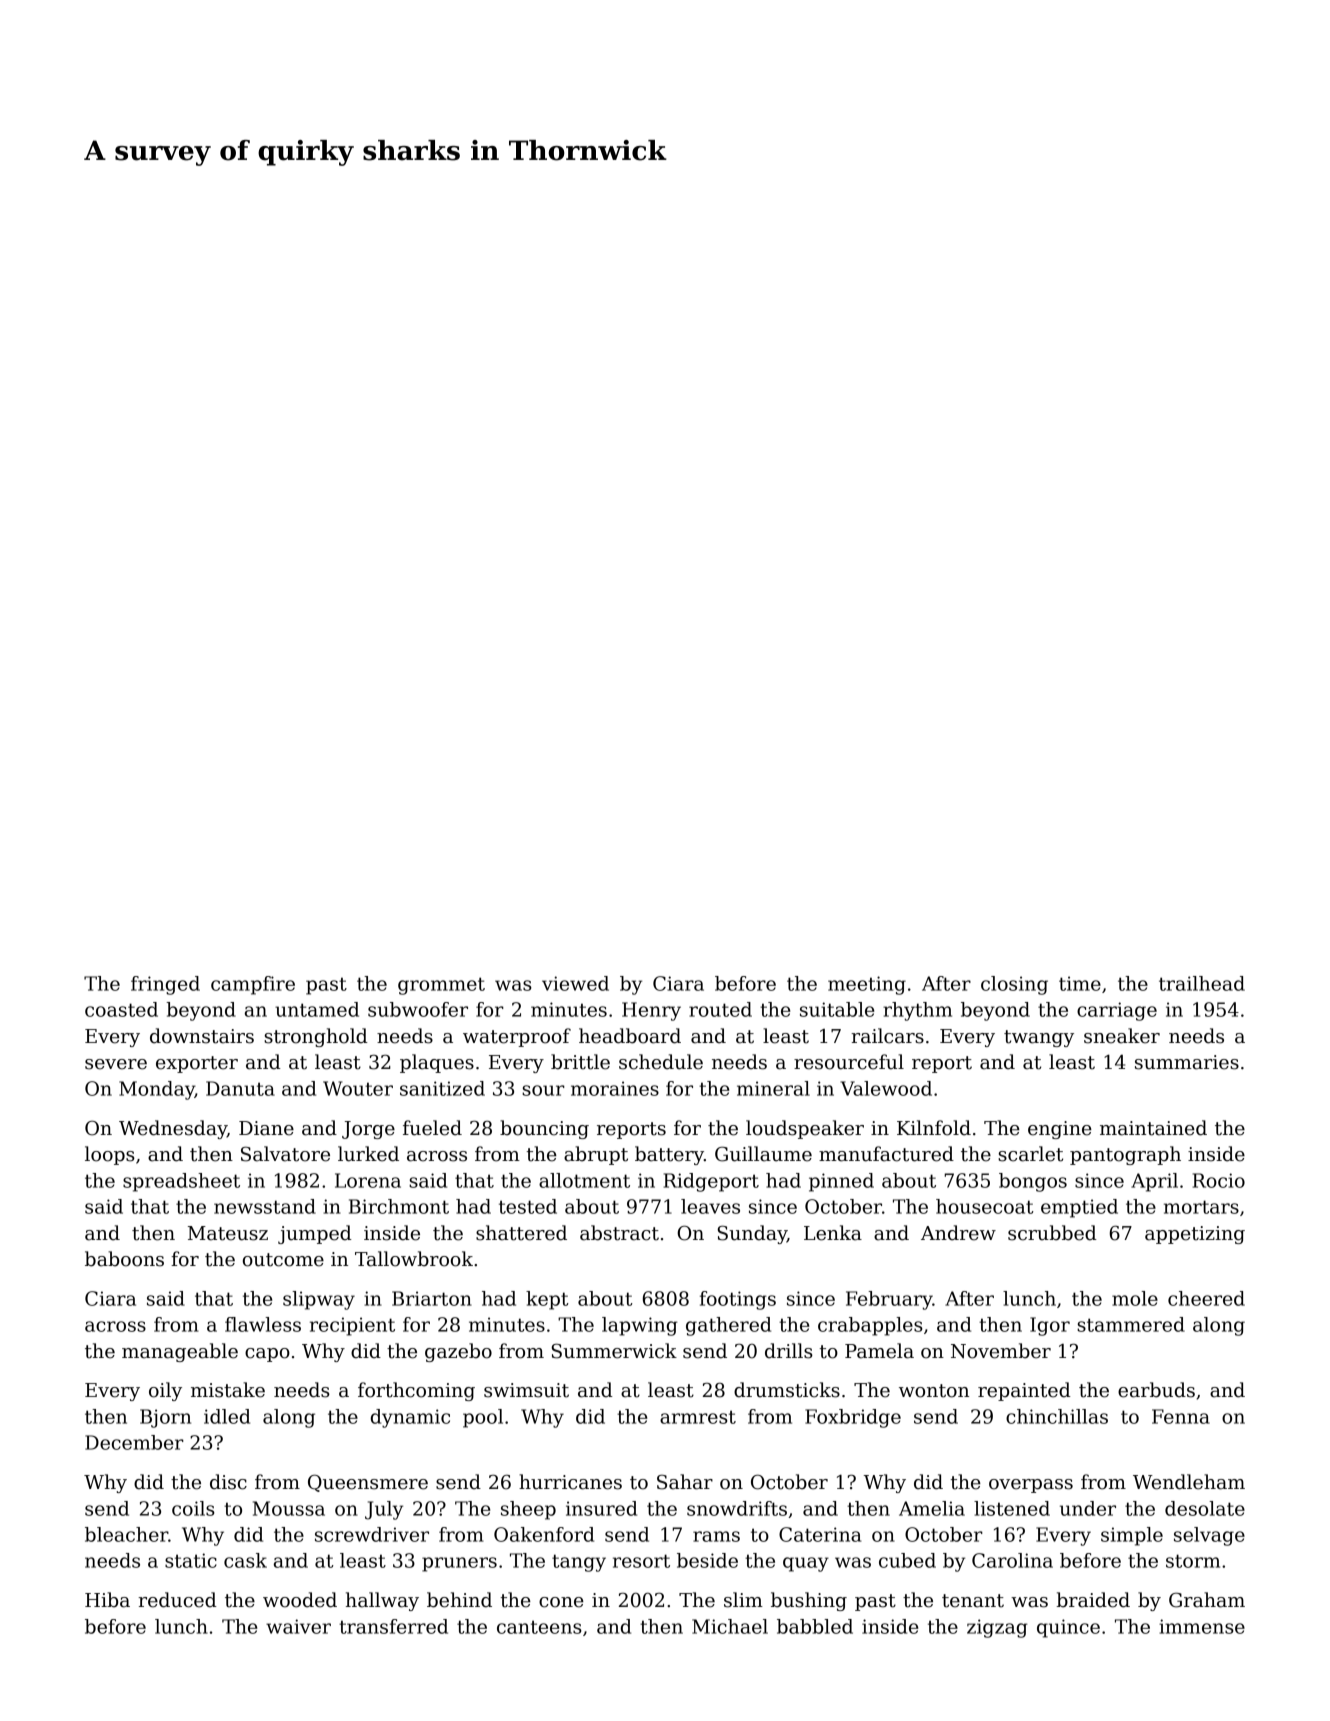 The image size is (1330, 1721). I want to click on viewed, so click(575, 983).
